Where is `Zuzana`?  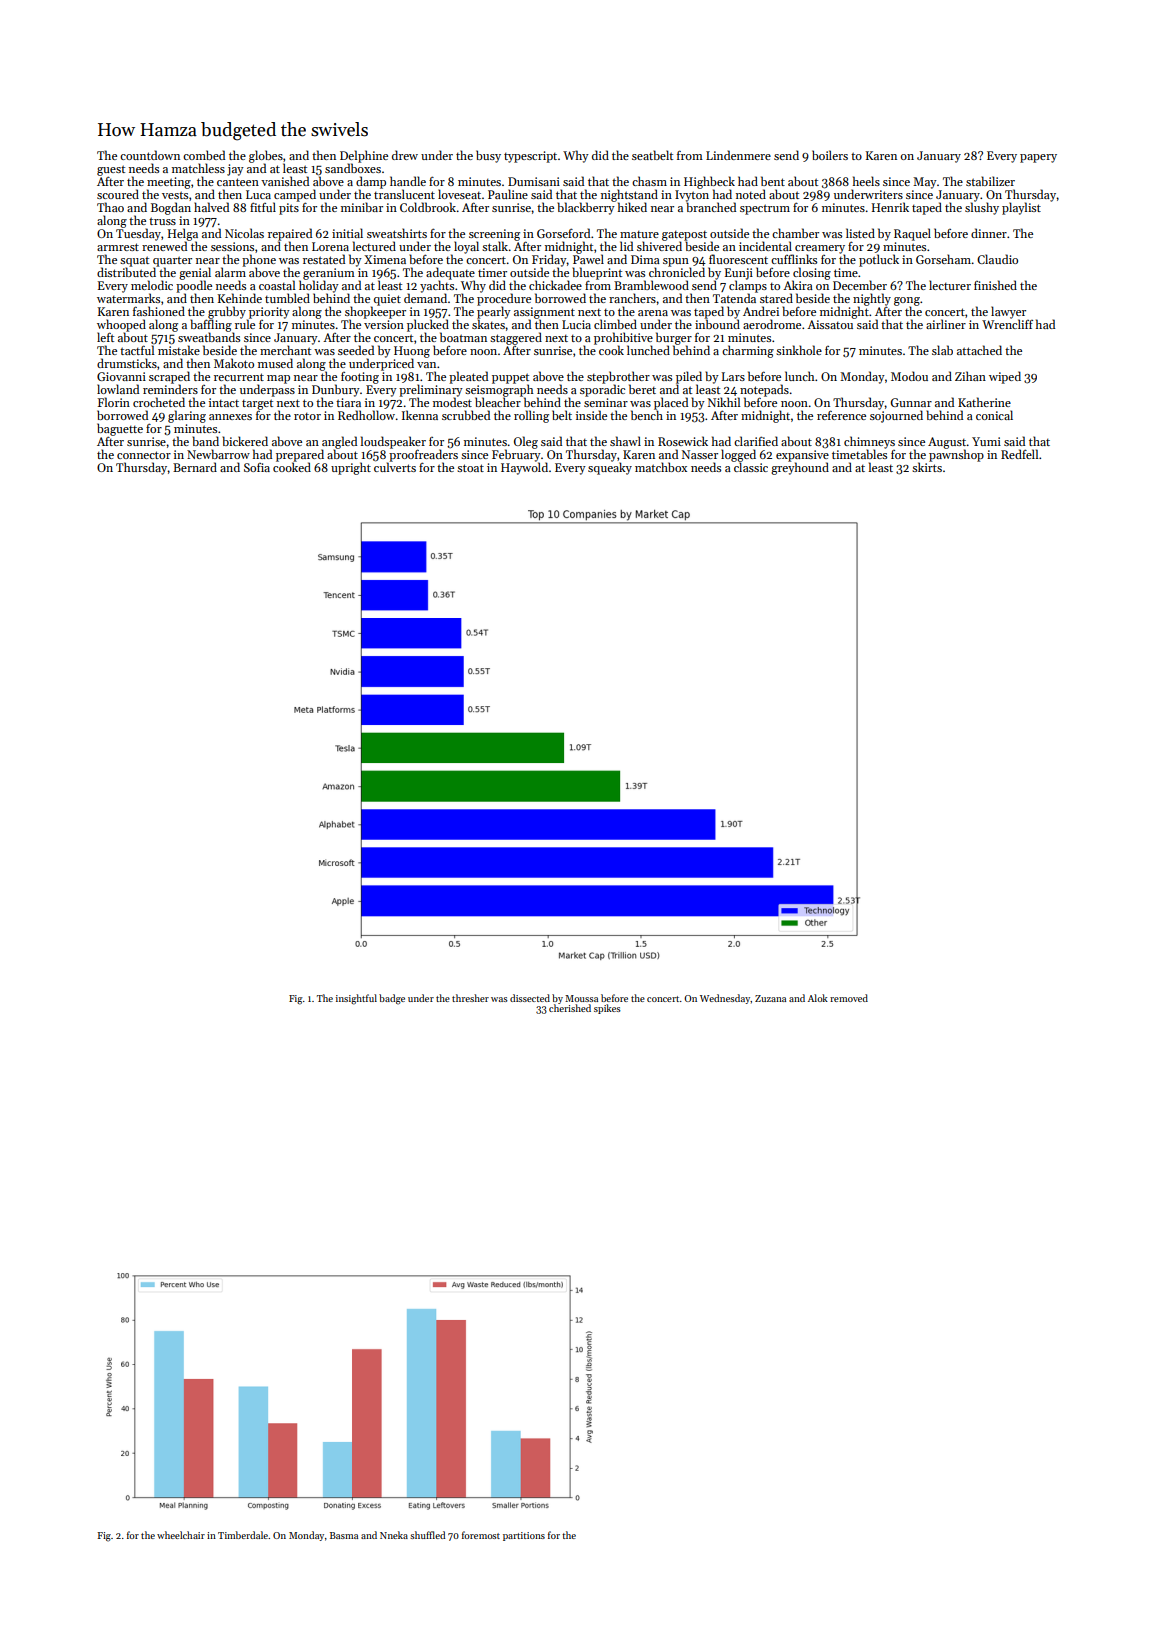
Zuzana is located at coordinates (770, 998).
